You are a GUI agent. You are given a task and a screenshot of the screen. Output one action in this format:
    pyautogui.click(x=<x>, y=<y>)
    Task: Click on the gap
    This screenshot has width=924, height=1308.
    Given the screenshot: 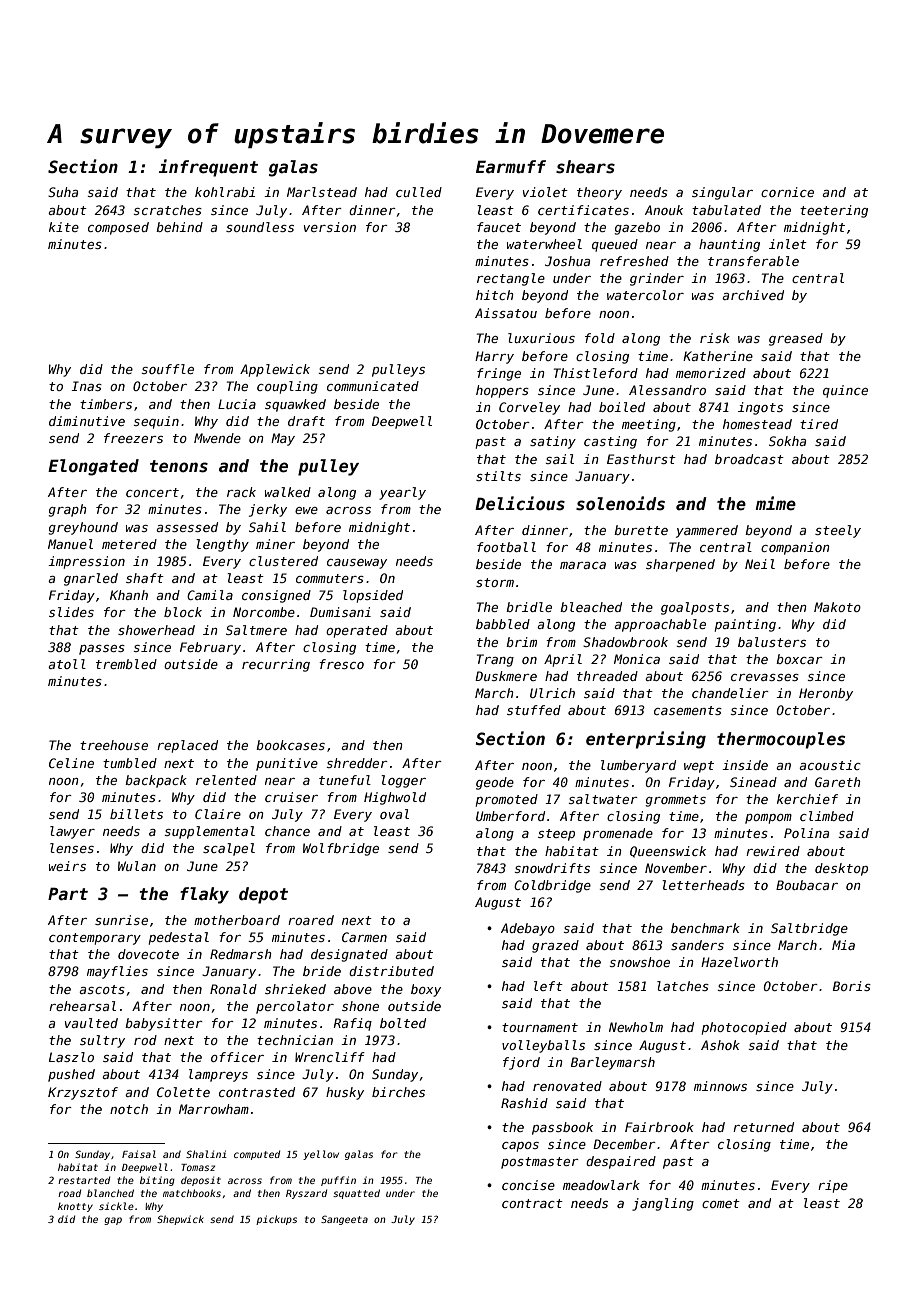 What is the action you would take?
    pyautogui.click(x=113, y=1221)
